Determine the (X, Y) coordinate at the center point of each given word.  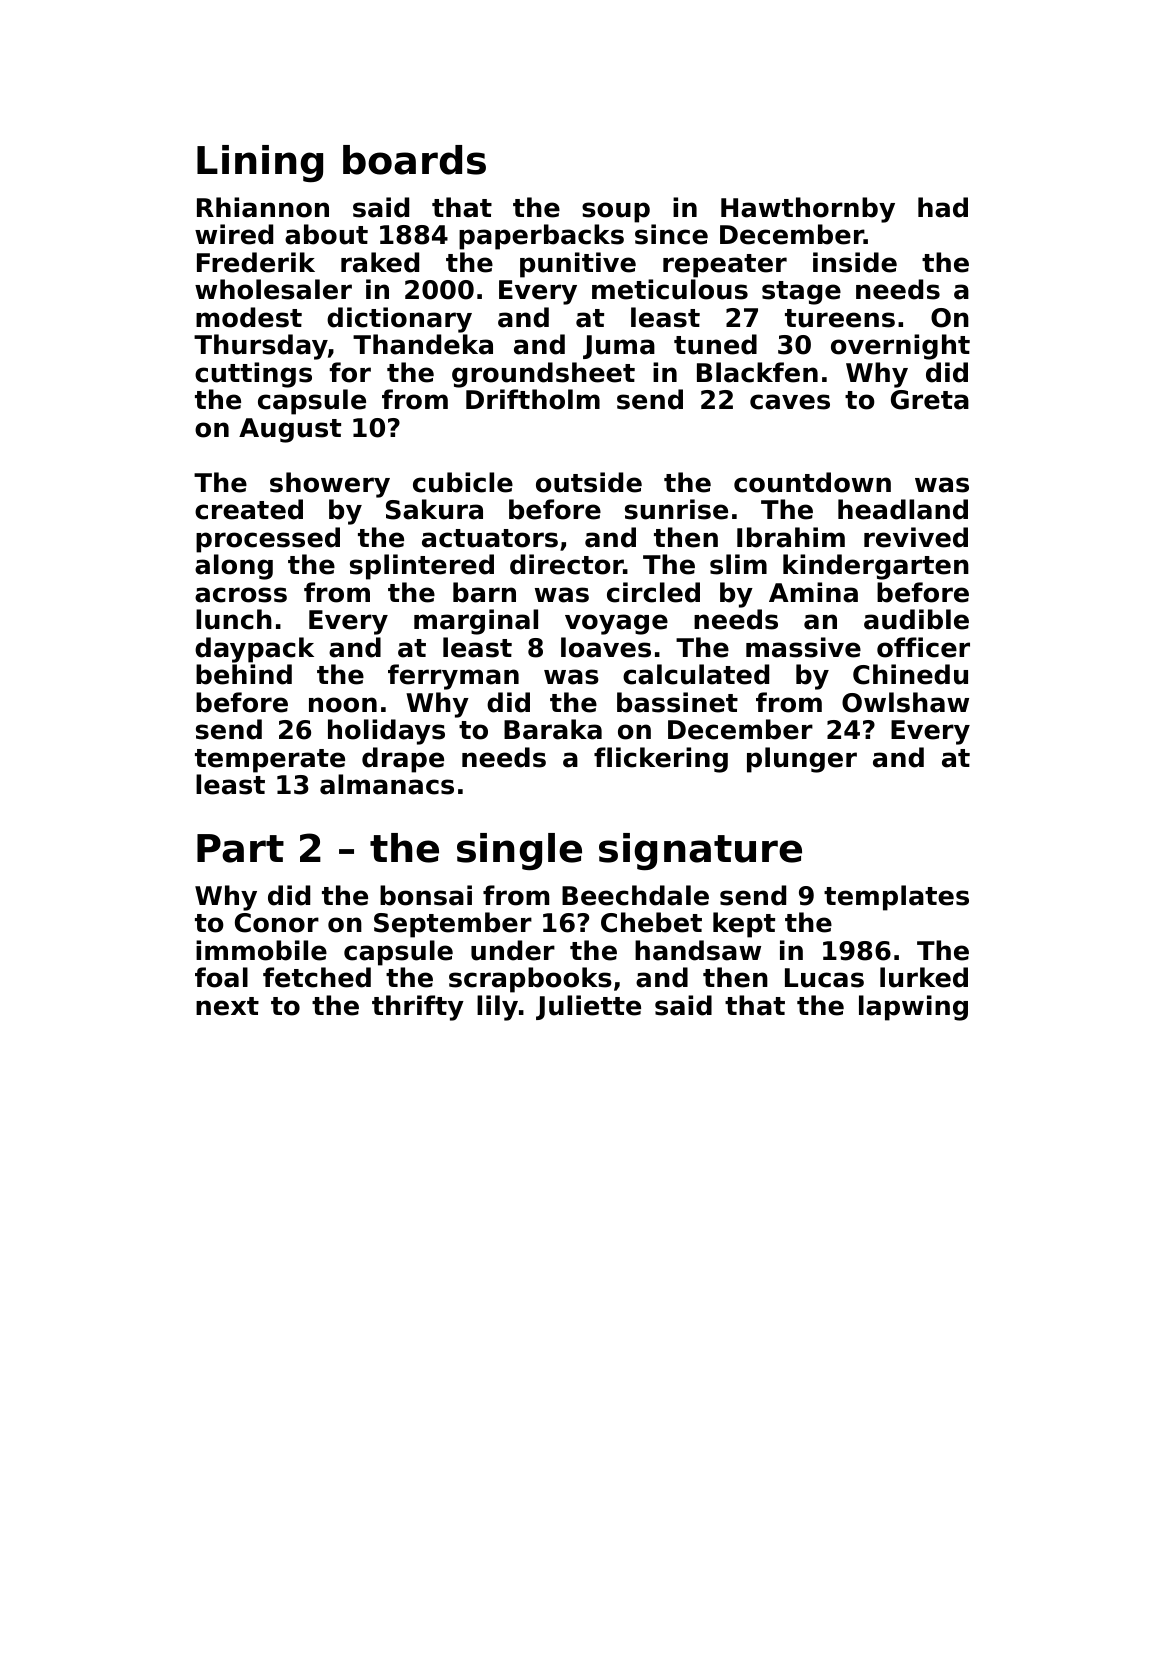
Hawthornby (808, 210)
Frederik (256, 262)
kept (744, 925)
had (943, 207)
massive (803, 647)
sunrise (676, 509)
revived (916, 537)
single (519, 852)
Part (240, 848)
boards (414, 160)
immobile (261, 950)
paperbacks (541, 237)
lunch (234, 619)
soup (616, 212)
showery (330, 485)
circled (653, 592)
